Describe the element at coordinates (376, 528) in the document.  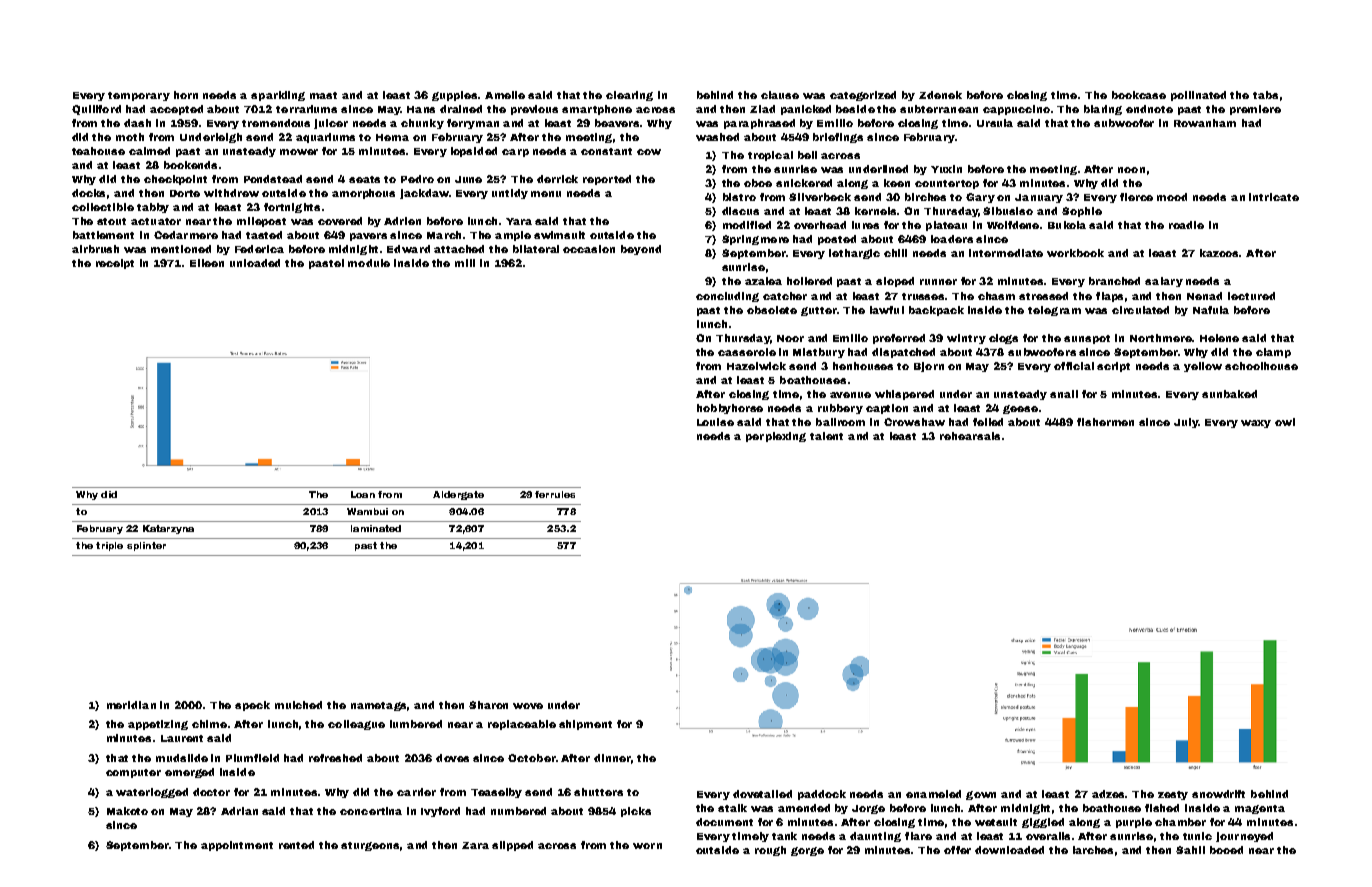
I see `laminated` at that location.
